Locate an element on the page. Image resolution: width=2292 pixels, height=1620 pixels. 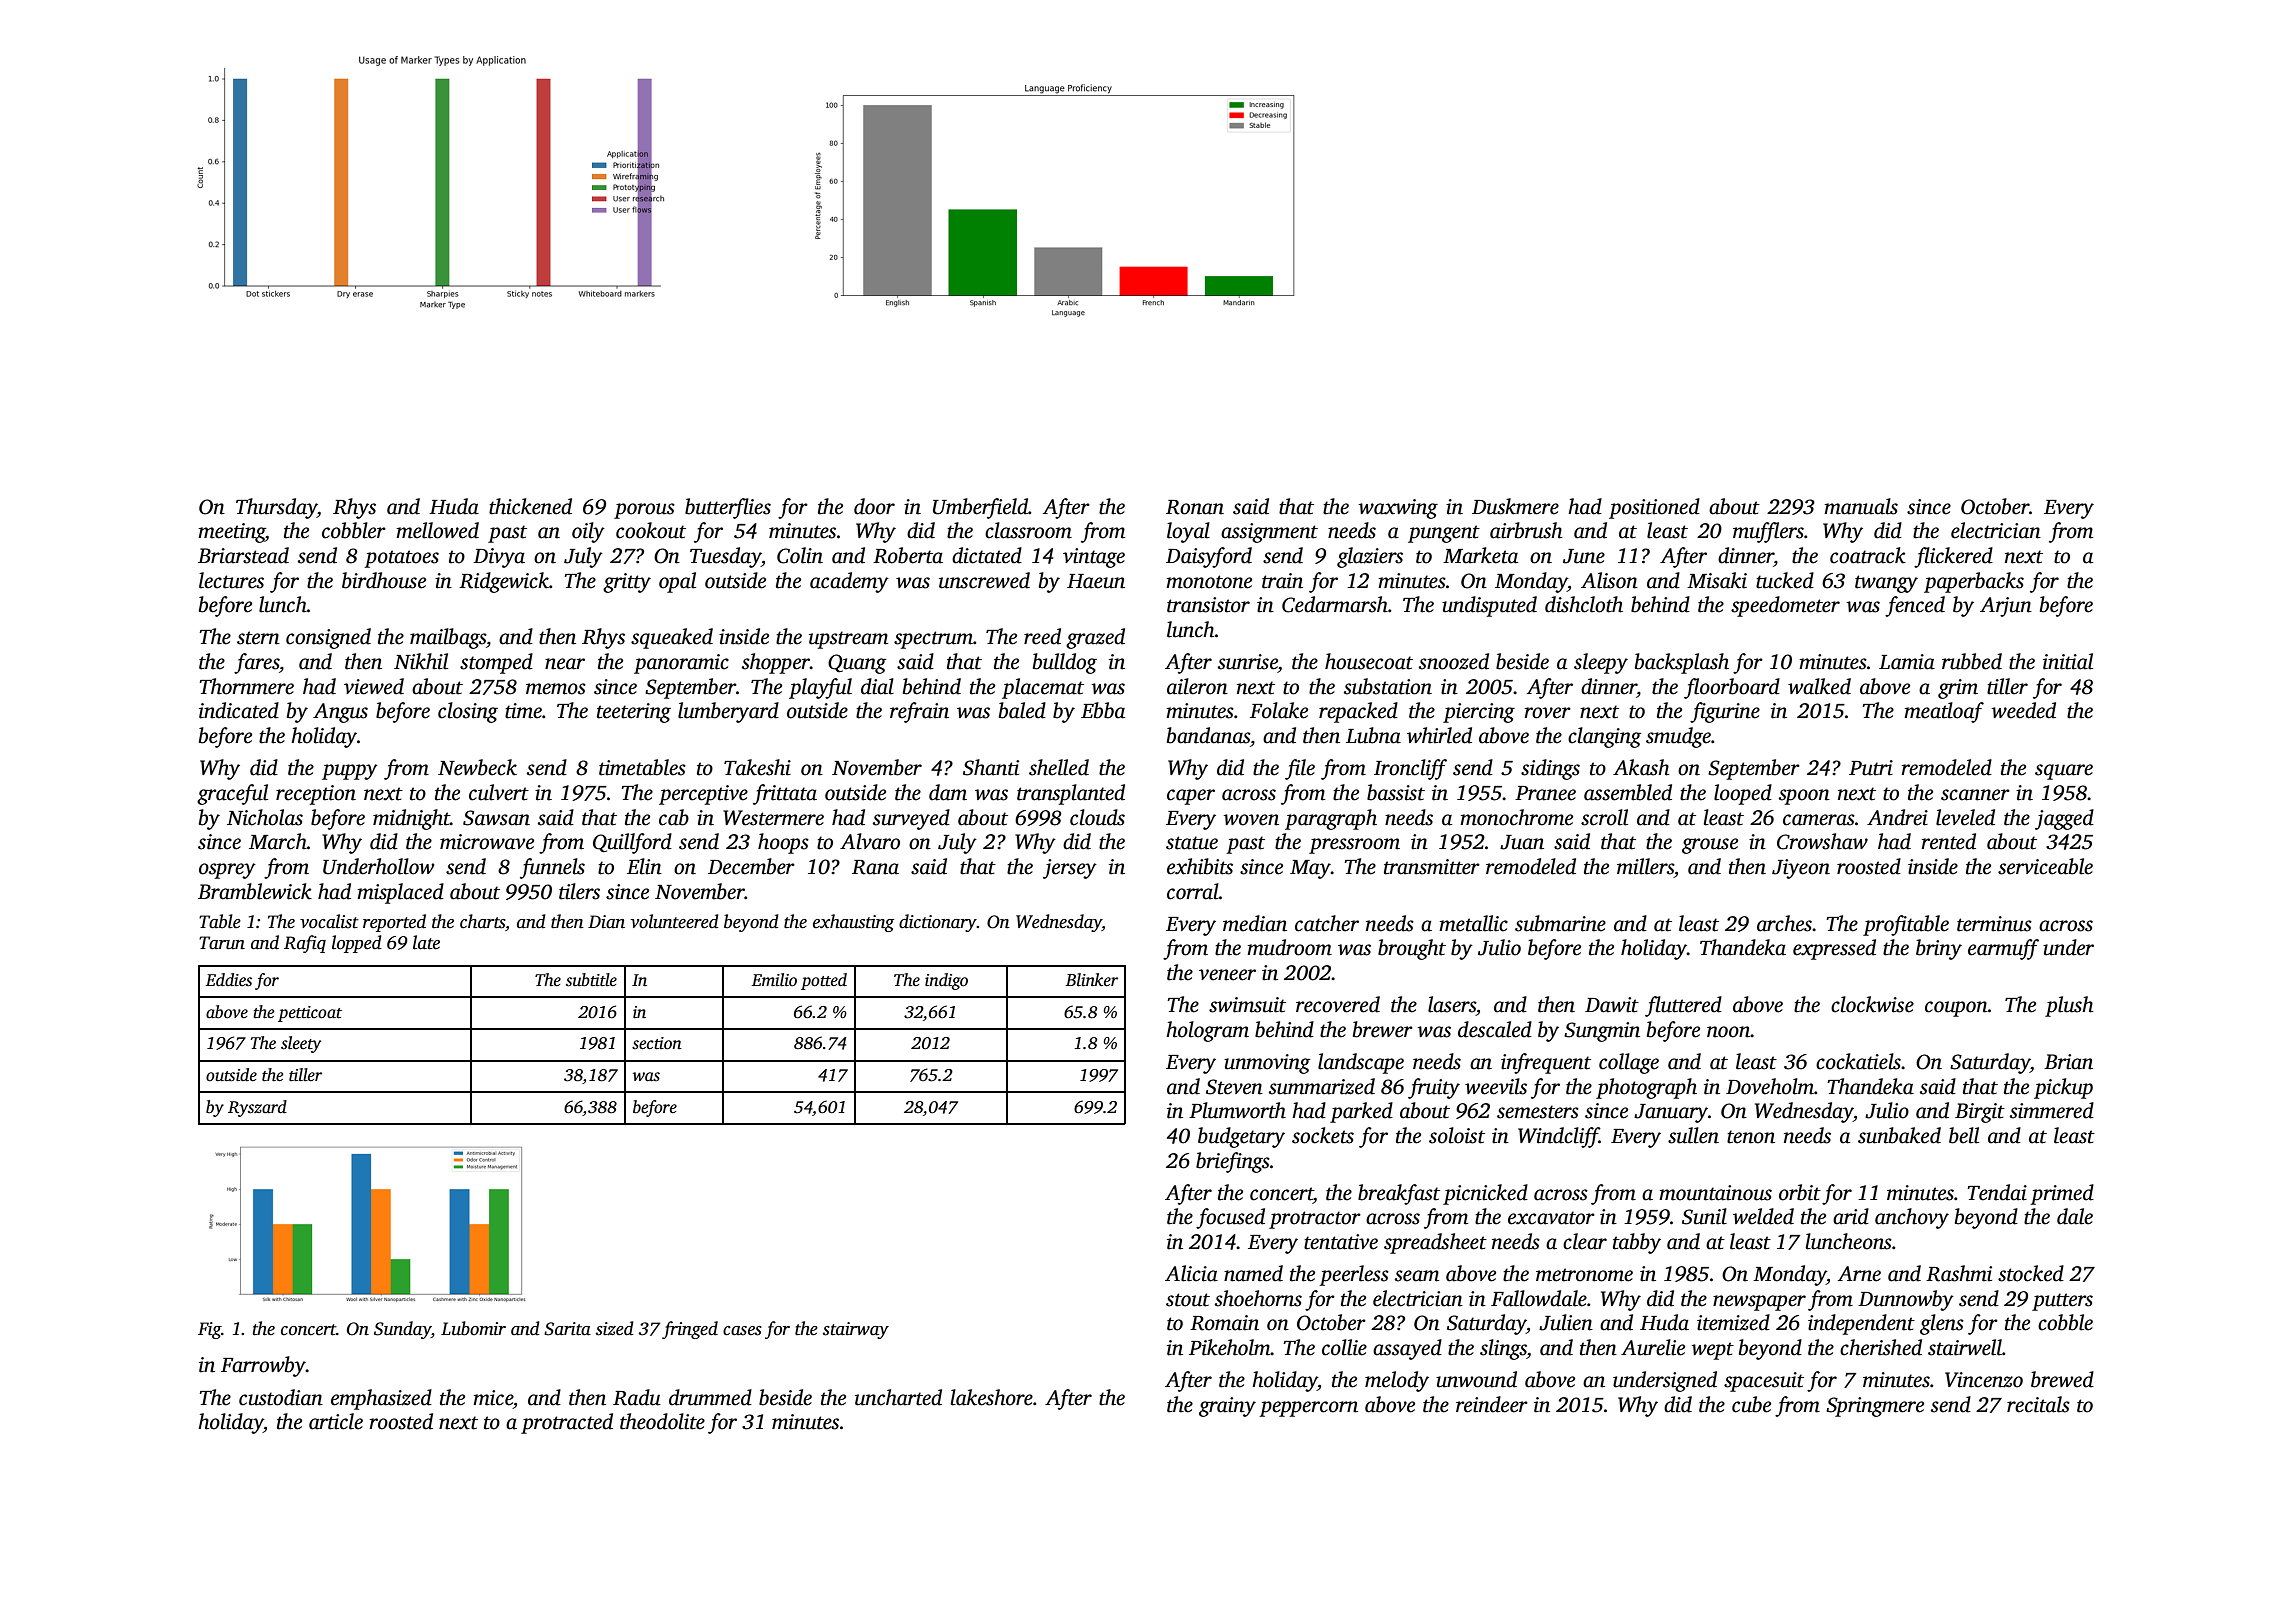
hologram is located at coordinates (1207, 1031).
